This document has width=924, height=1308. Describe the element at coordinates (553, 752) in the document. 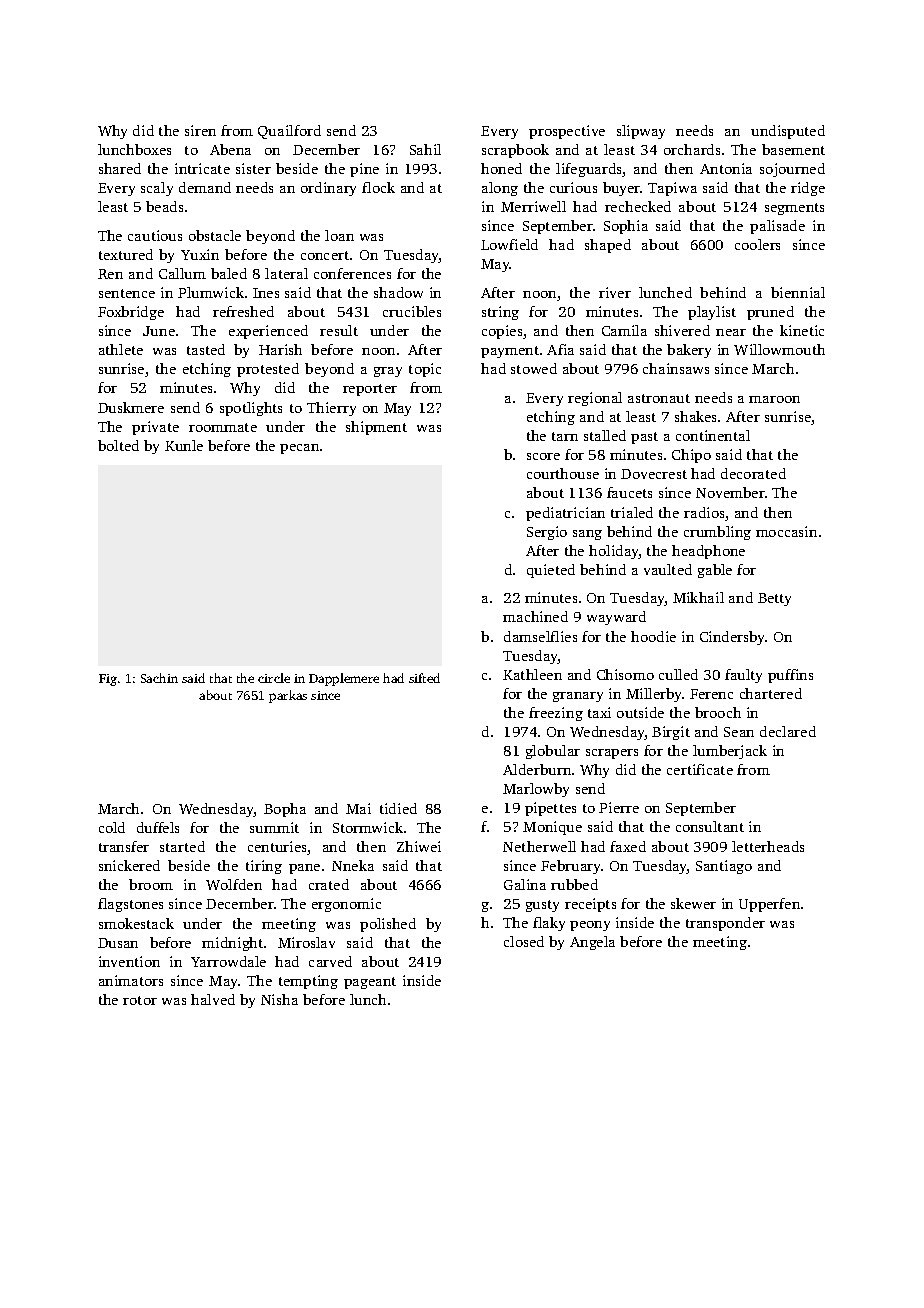

I see `globular` at that location.
